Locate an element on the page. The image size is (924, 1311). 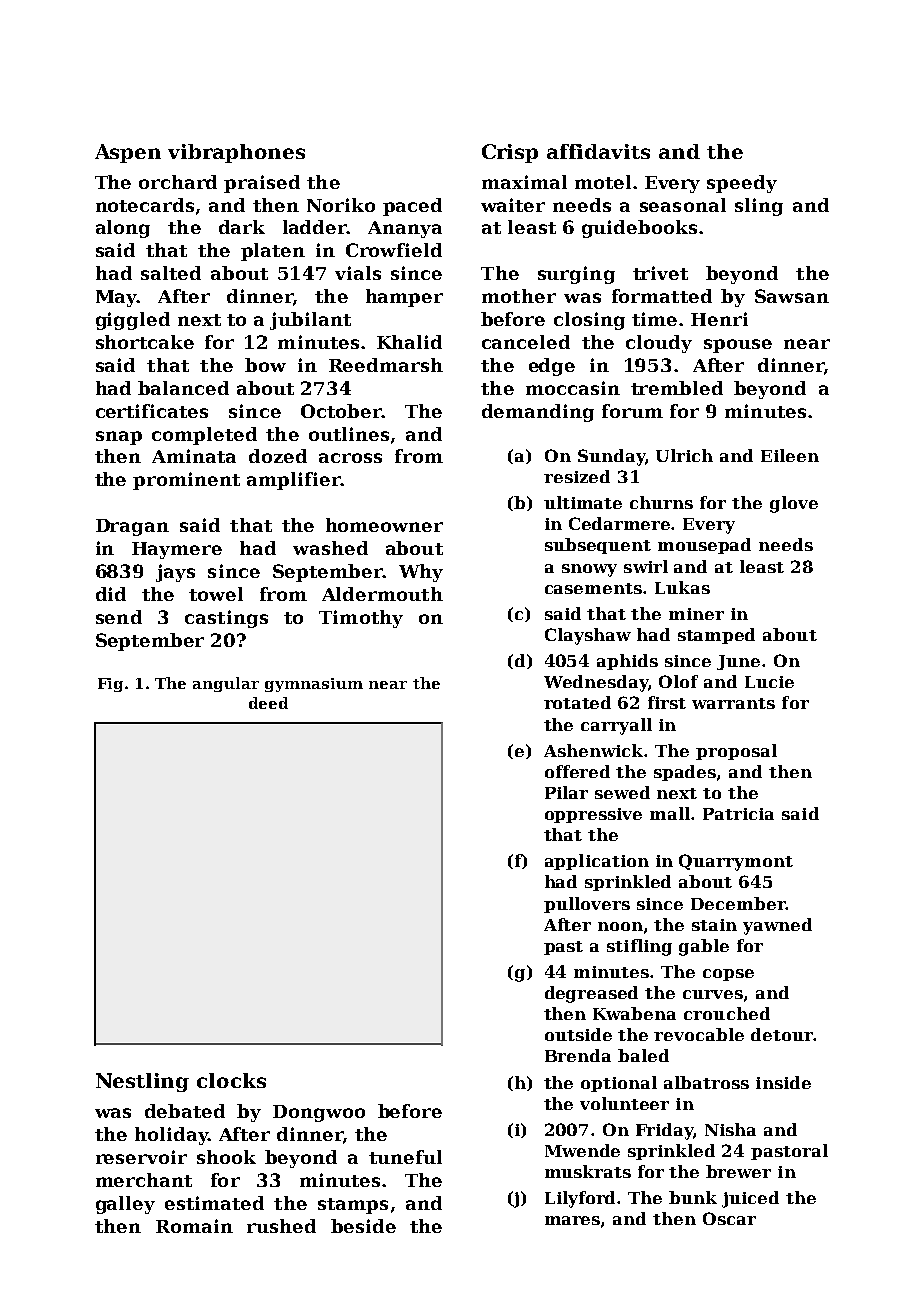
Why is located at coordinates (421, 573).
